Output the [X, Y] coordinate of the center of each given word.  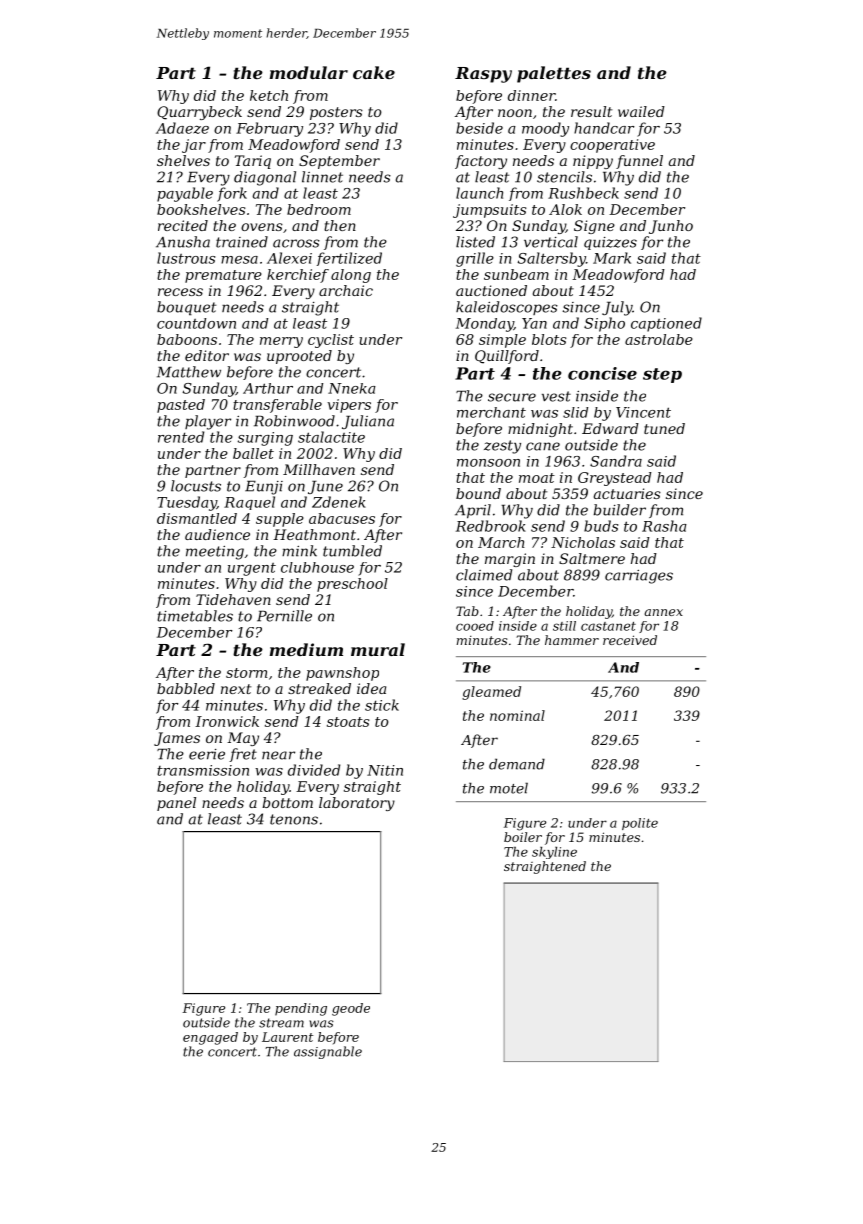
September [339, 162]
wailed [641, 111]
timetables [195, 616]
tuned [664, 428]
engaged [210, 1038]
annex [663, 612]
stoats [348, 722]
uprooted [299, 357]
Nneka [352, 388]
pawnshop [342, 674]
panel [176, 804]
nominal [517, 715]
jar [194, 146]
